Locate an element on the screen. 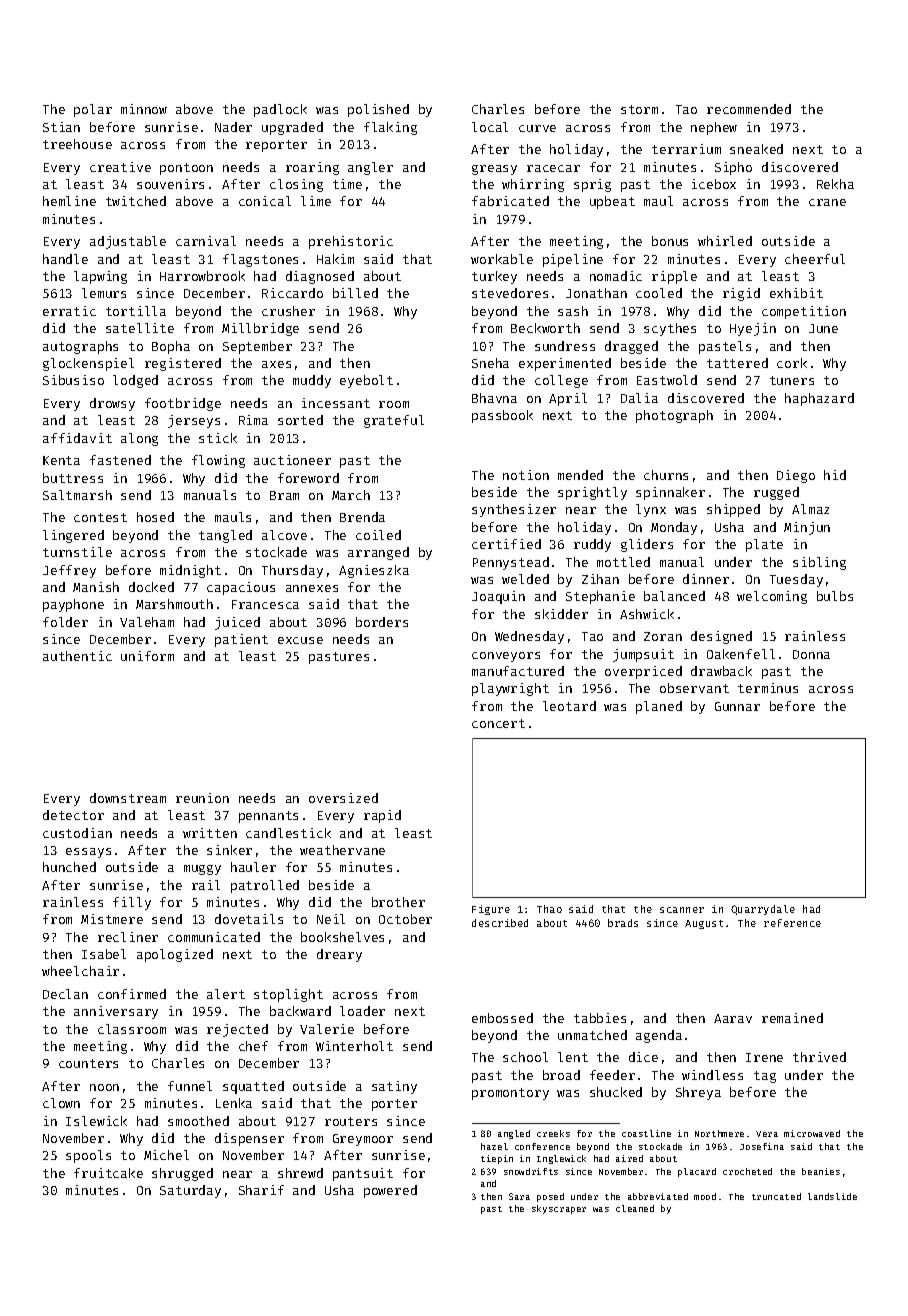  remained is located at coordinates (792, 1018).
